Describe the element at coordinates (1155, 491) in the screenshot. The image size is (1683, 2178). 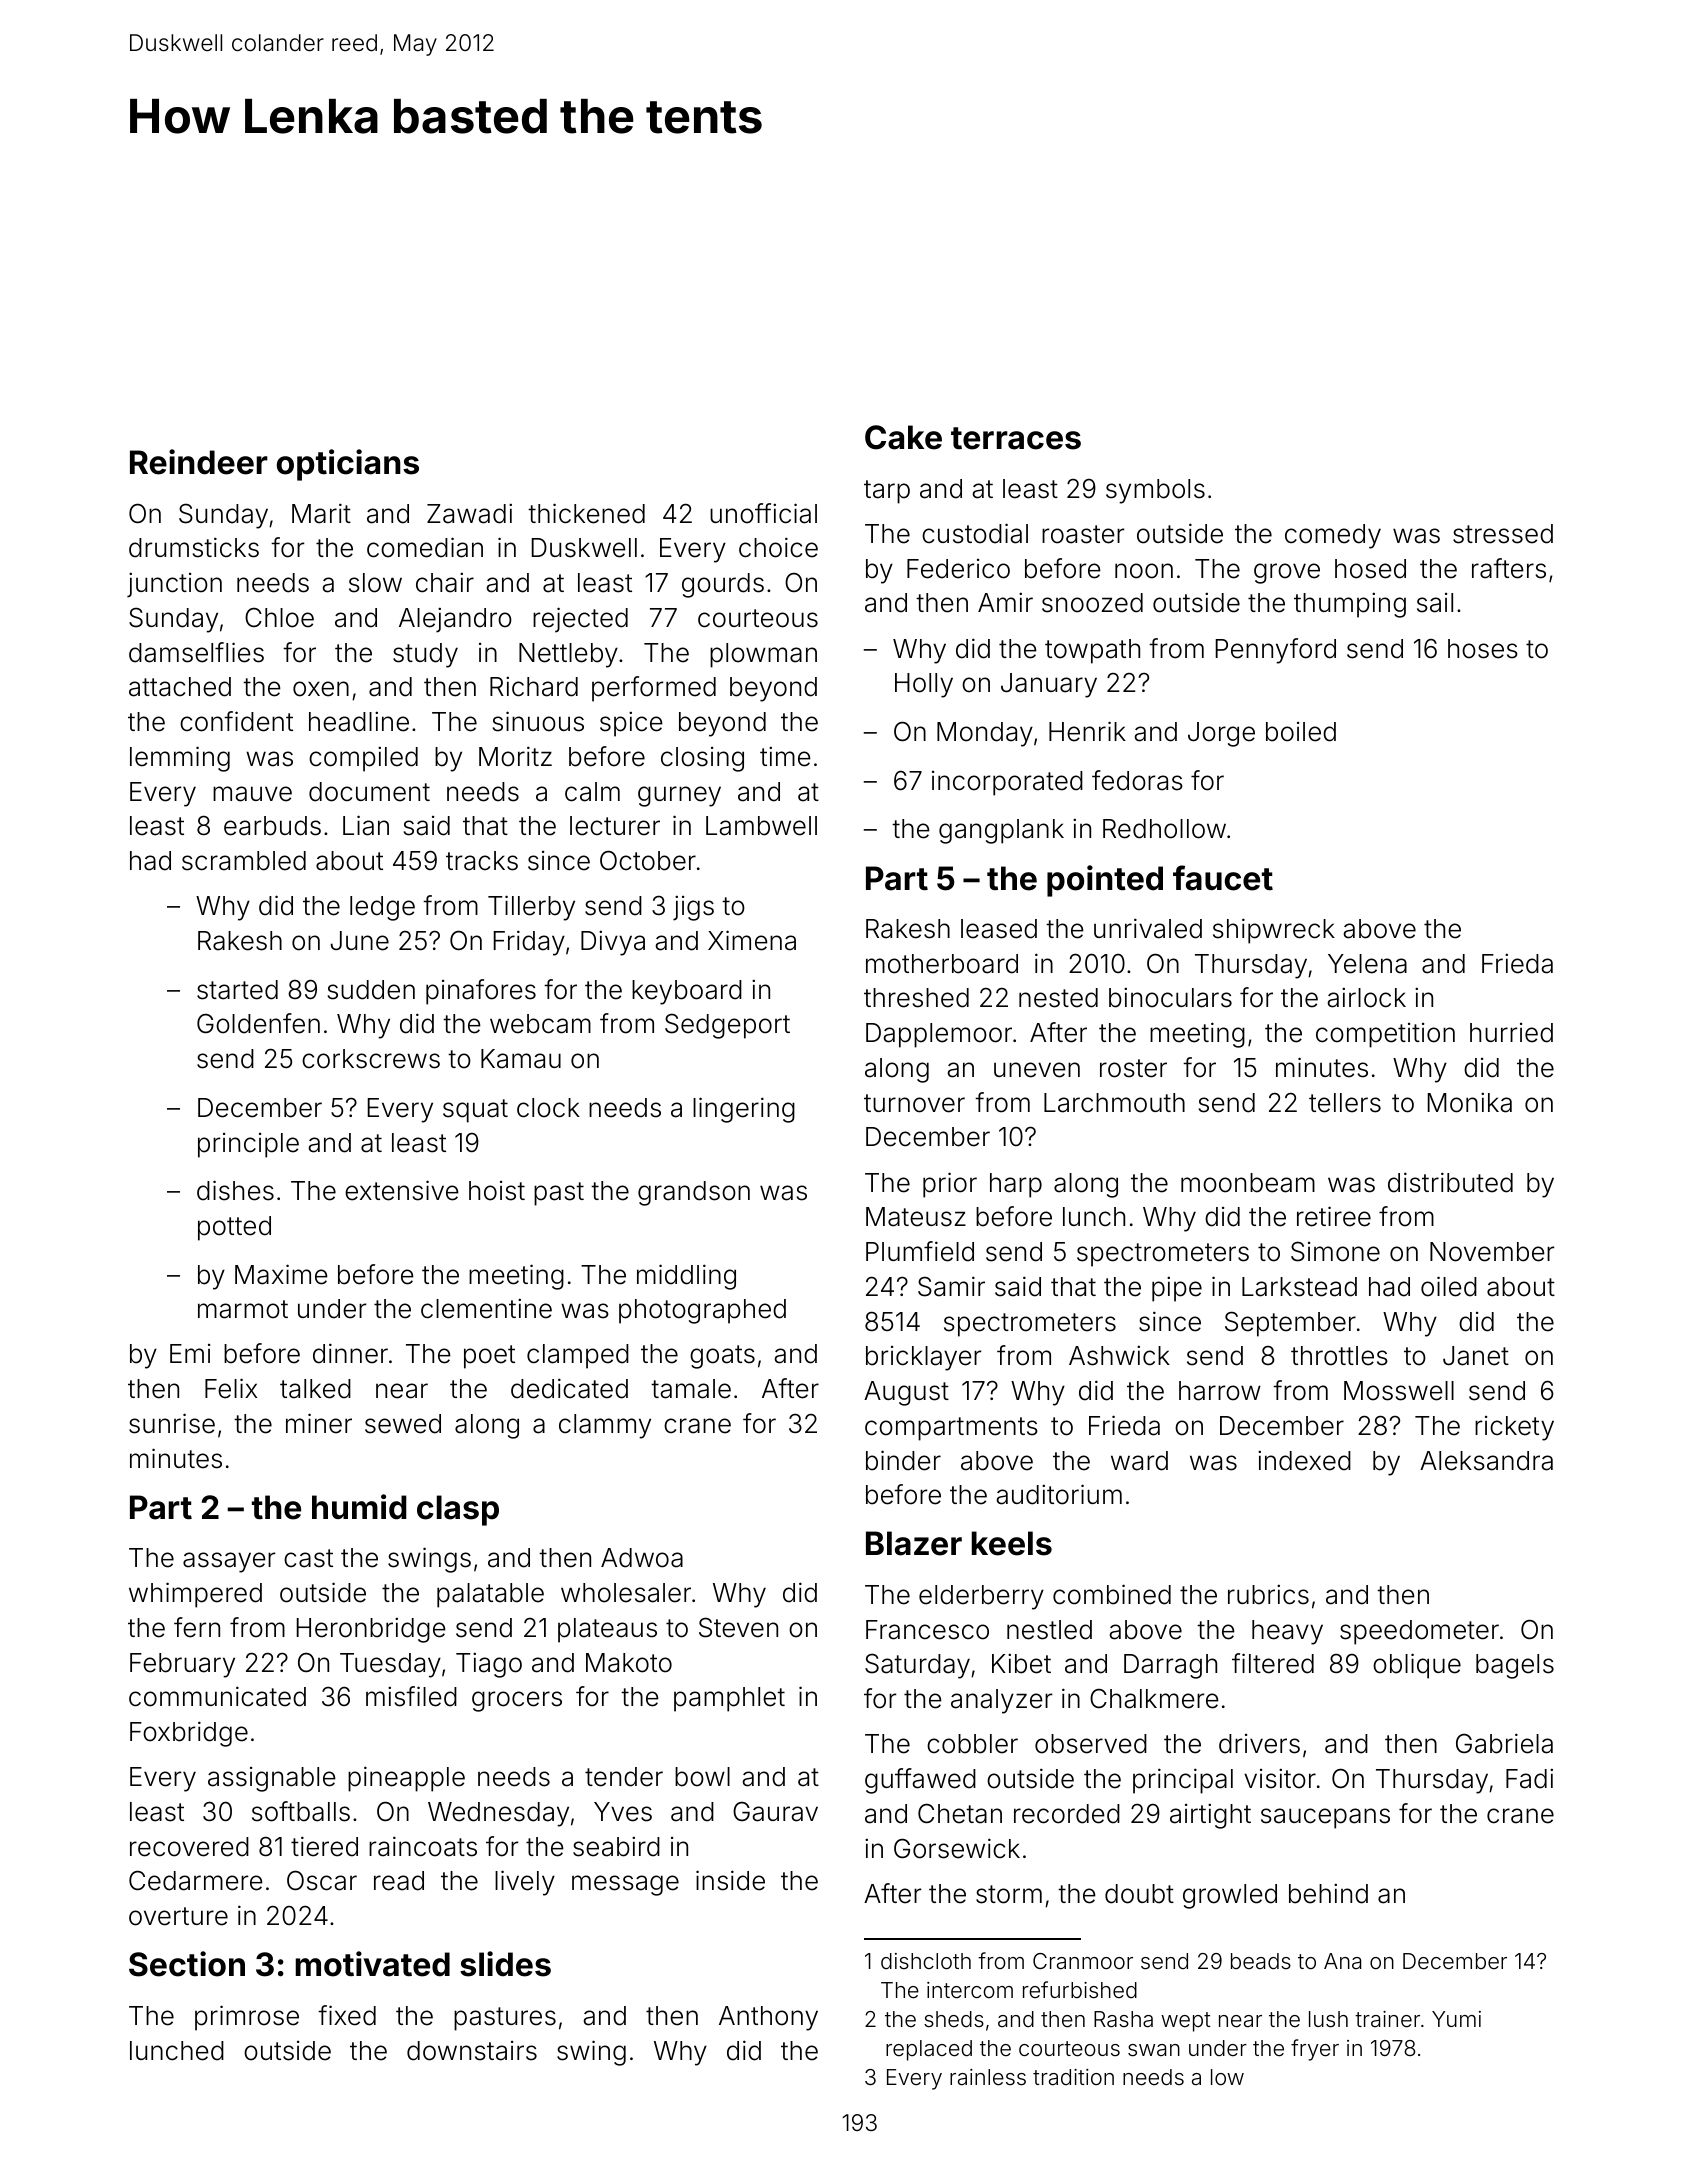
I see `symbols` at that location.
